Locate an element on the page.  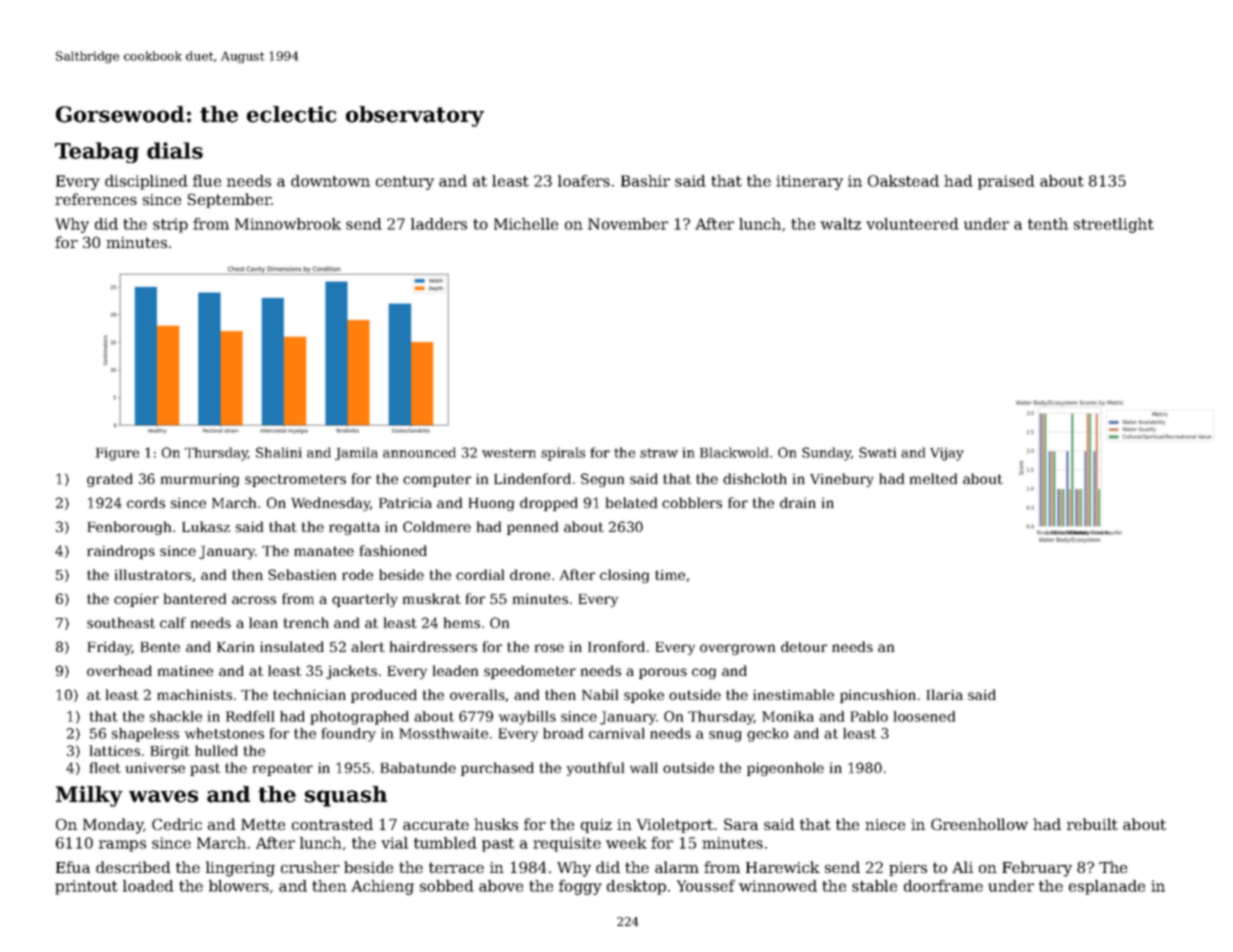
Vijay is located at coordinates (947, 454).
